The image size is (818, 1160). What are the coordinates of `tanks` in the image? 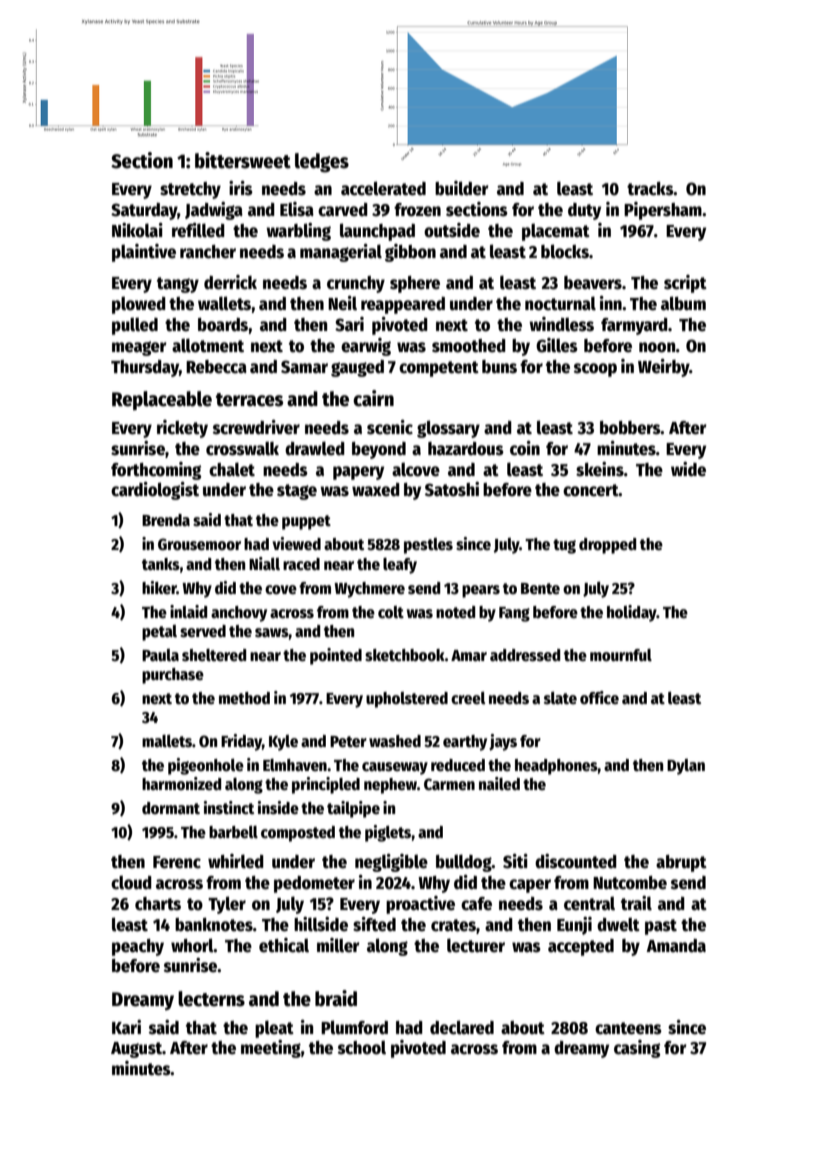 It's located at (161, 564).
